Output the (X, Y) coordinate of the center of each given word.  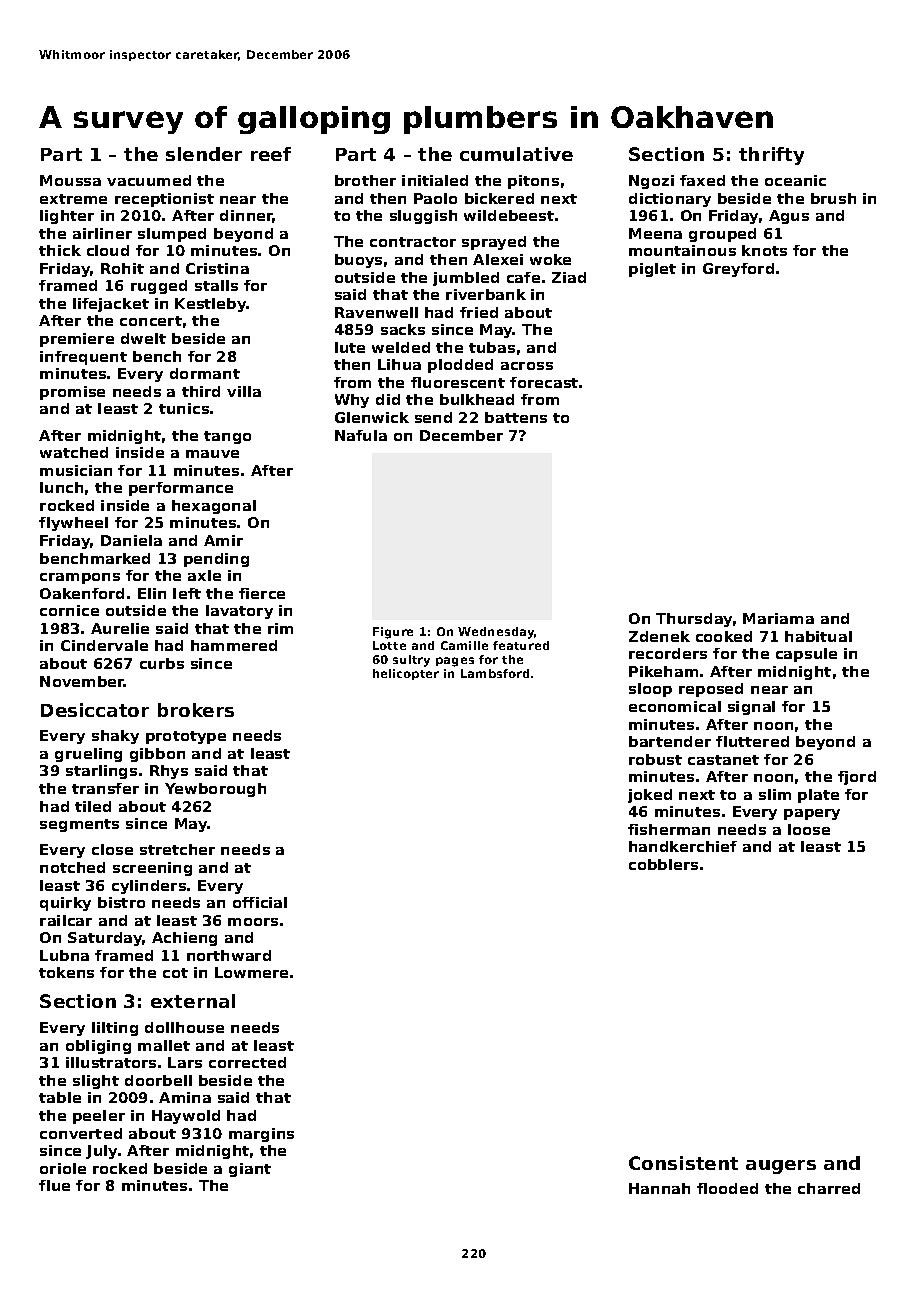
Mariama (778, 618)
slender (204, 154)
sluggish (423, 217)
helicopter (406, 674)
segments (79, 825)
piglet (652, 270)
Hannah (659, 1188)
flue (54, 1185)
